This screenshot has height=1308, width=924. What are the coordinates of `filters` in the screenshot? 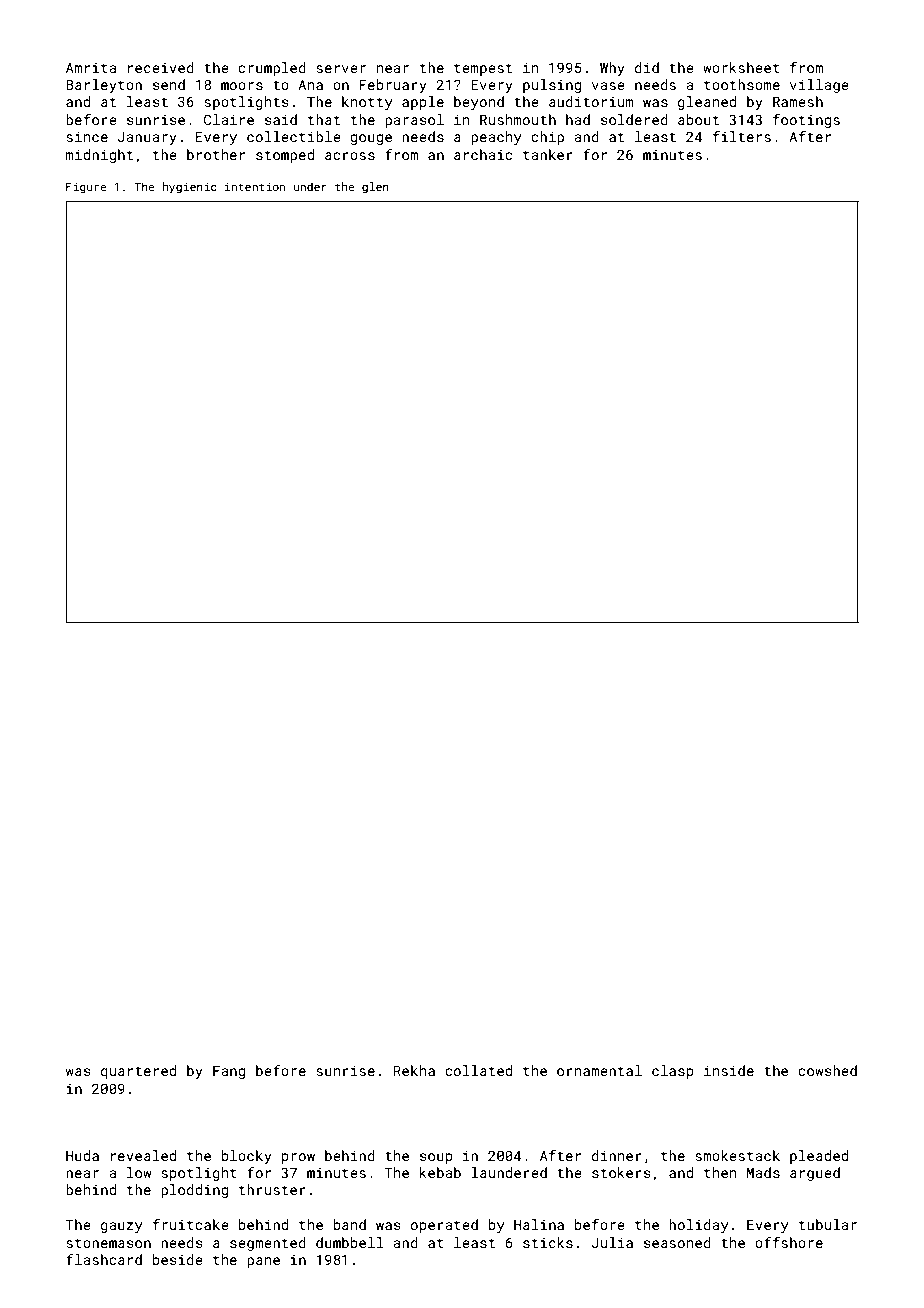 It's located at (742, 136).
